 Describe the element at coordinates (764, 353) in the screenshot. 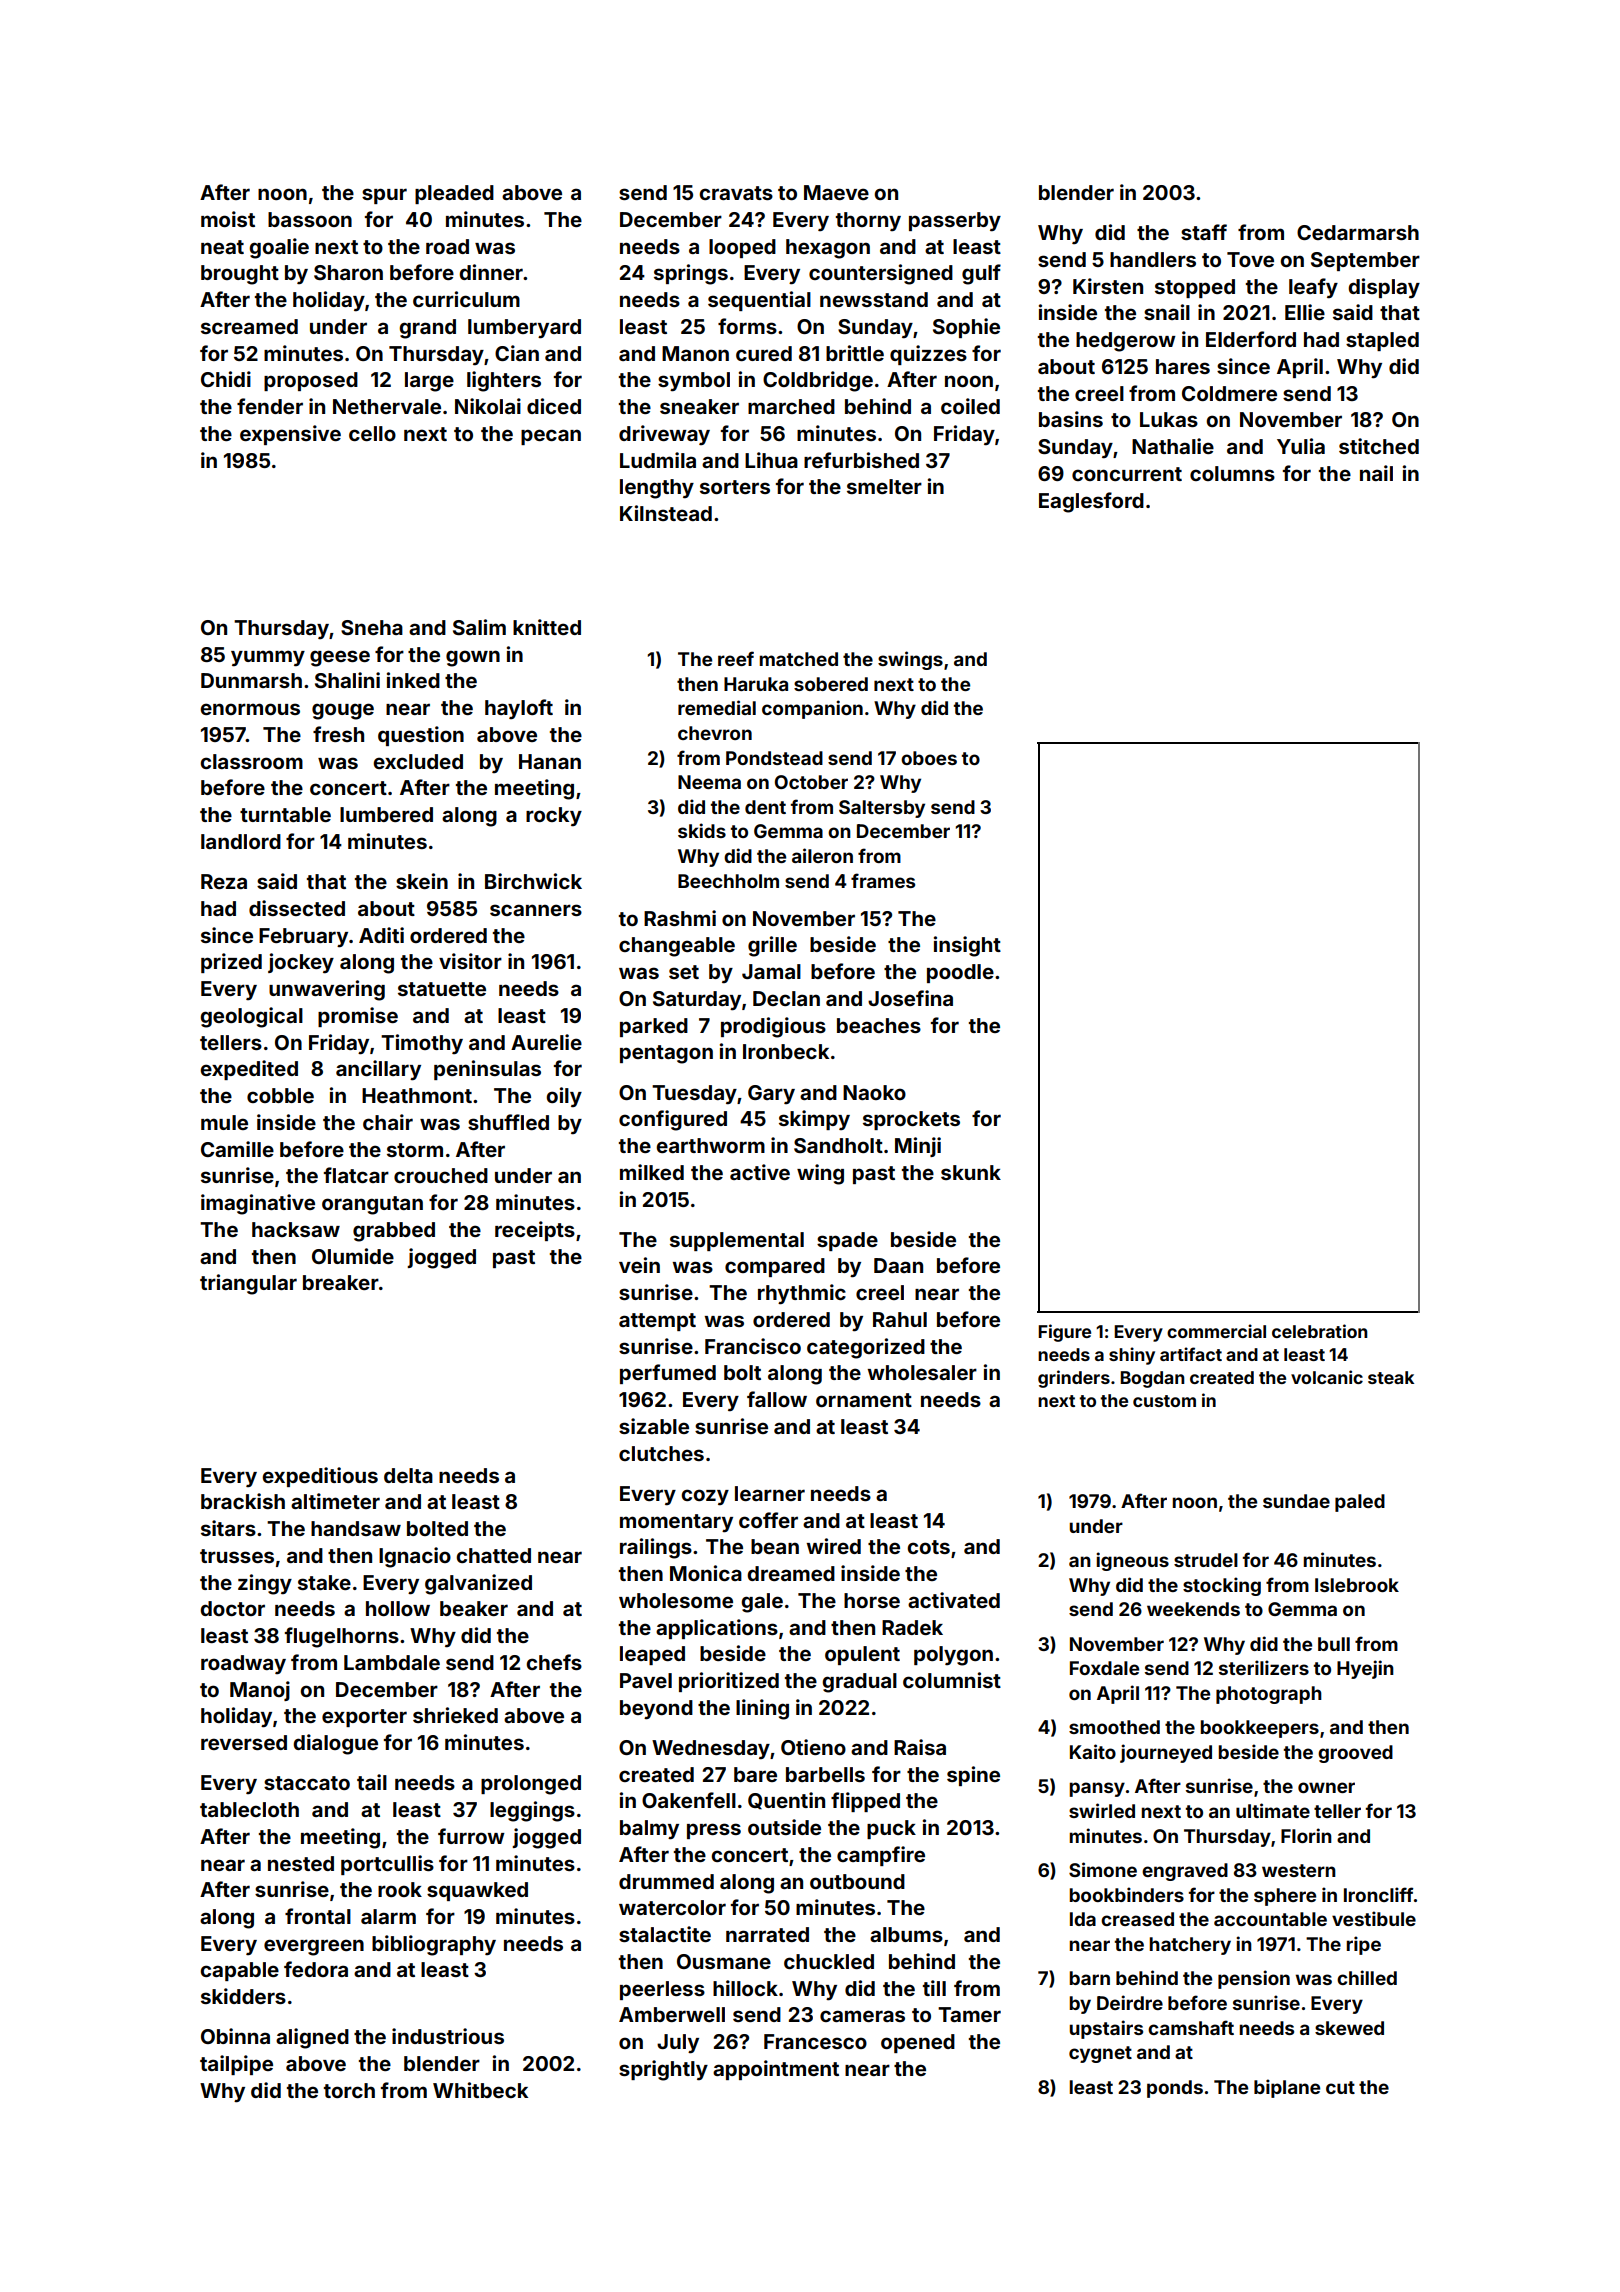

I see `cured` at that location.
